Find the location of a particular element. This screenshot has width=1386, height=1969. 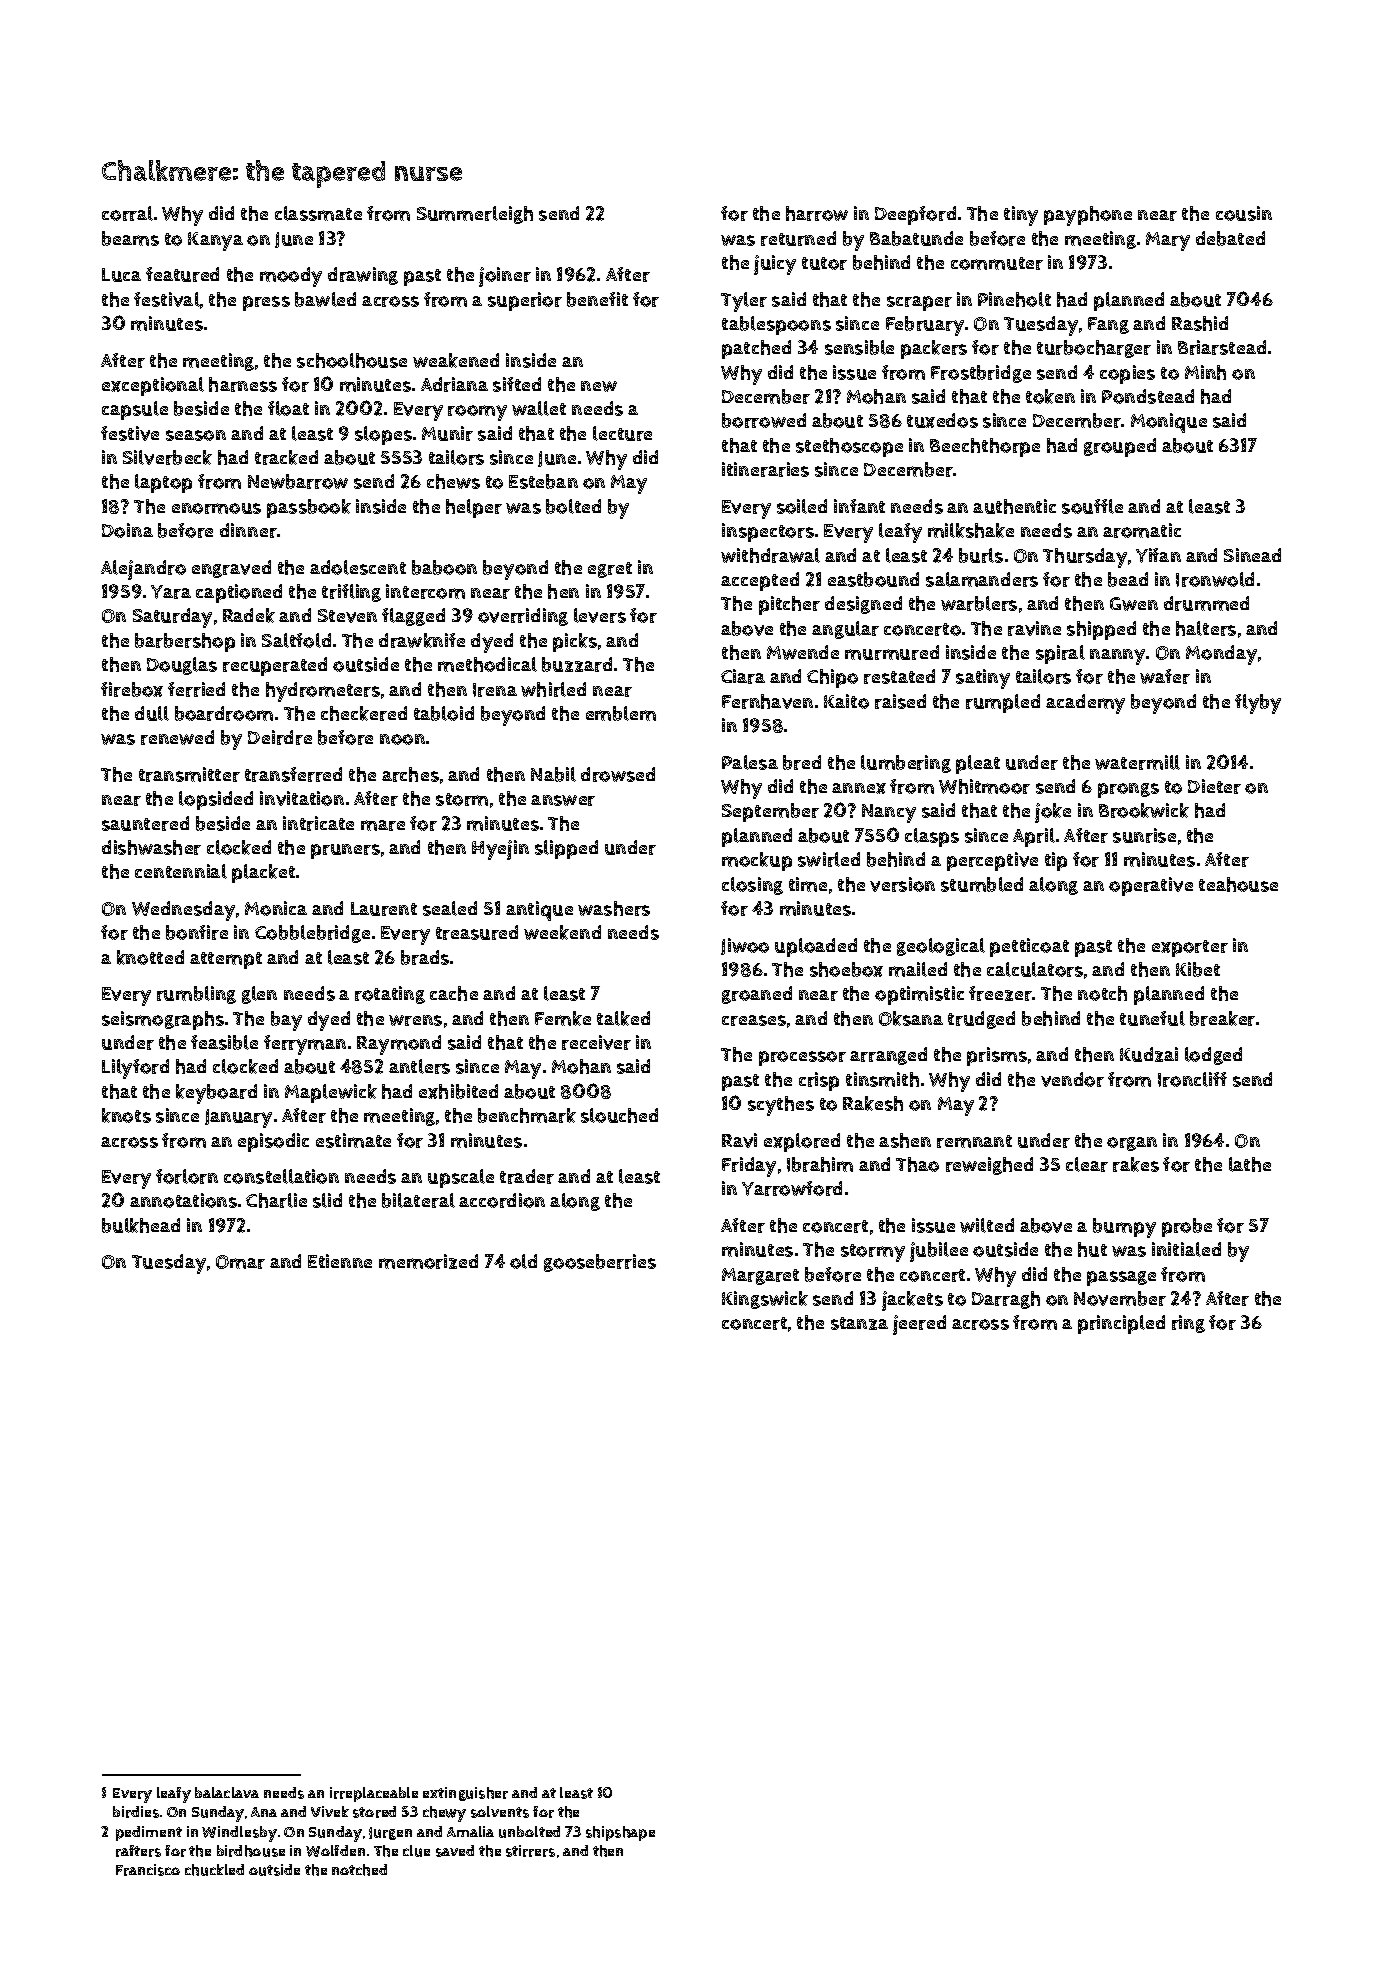

principled is located at coordinates (1121, 1324).
